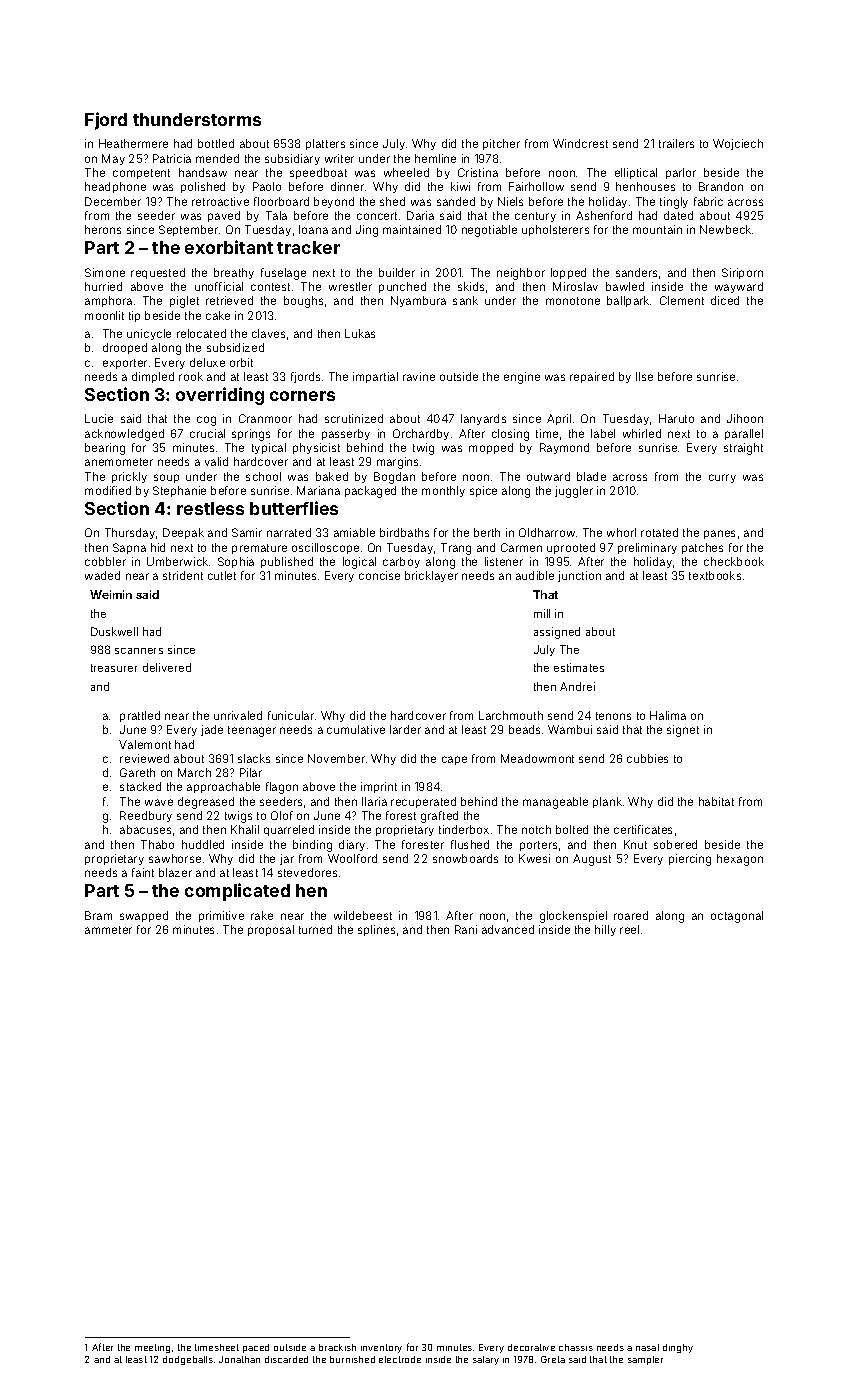  Describe the element at coordinates (466, 929) in the image. I see `Rani` at that location.
